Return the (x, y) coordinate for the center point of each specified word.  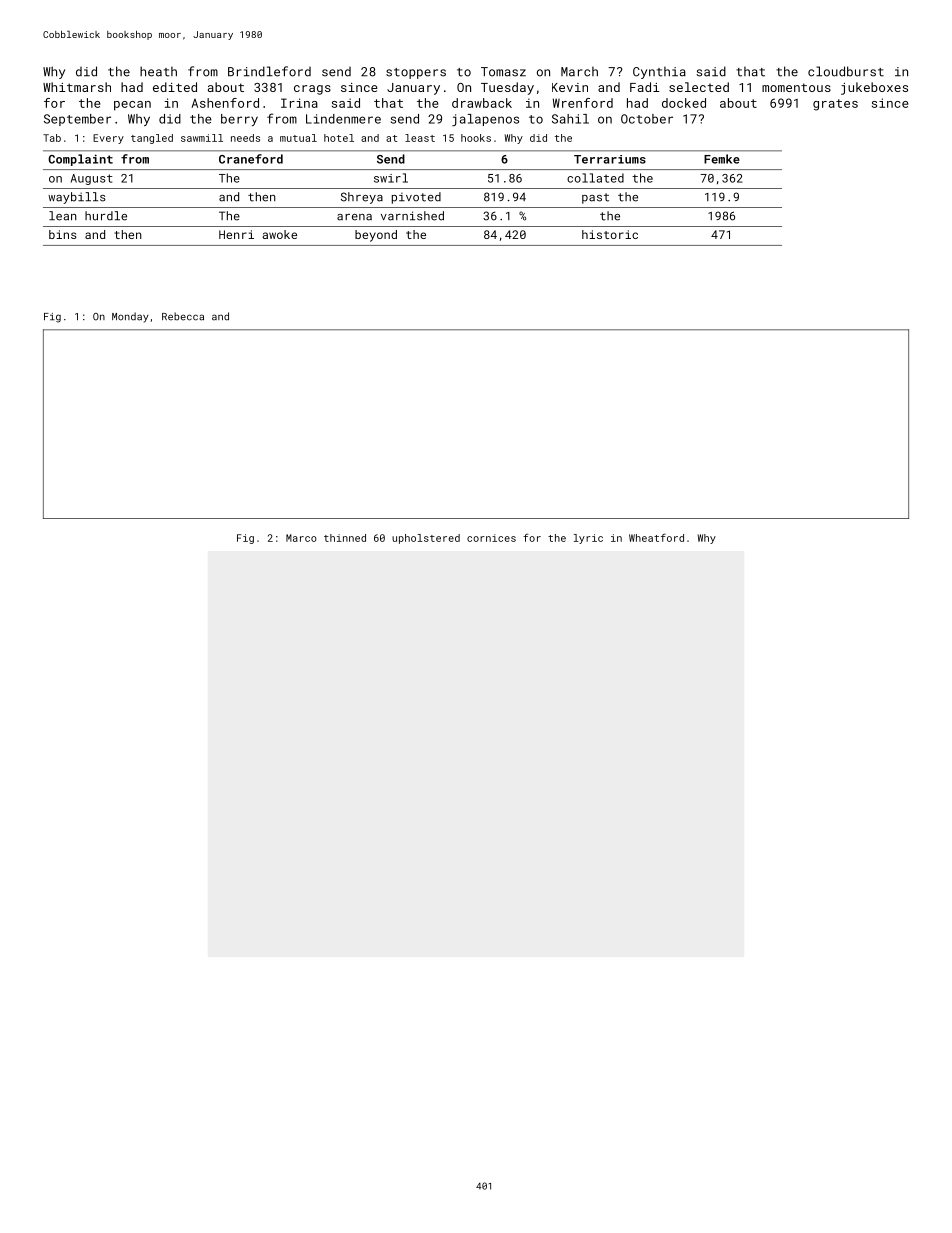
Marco (301, 538)
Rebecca (183, 316)
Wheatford (656, 538)
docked (684, 103)
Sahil (570, 119)
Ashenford (225, 103)
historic (610, 234)
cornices (491, 538)
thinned (345, 538)
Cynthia (659, 72)
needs (245, 138)
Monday (130, 317)
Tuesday (507, 88)
